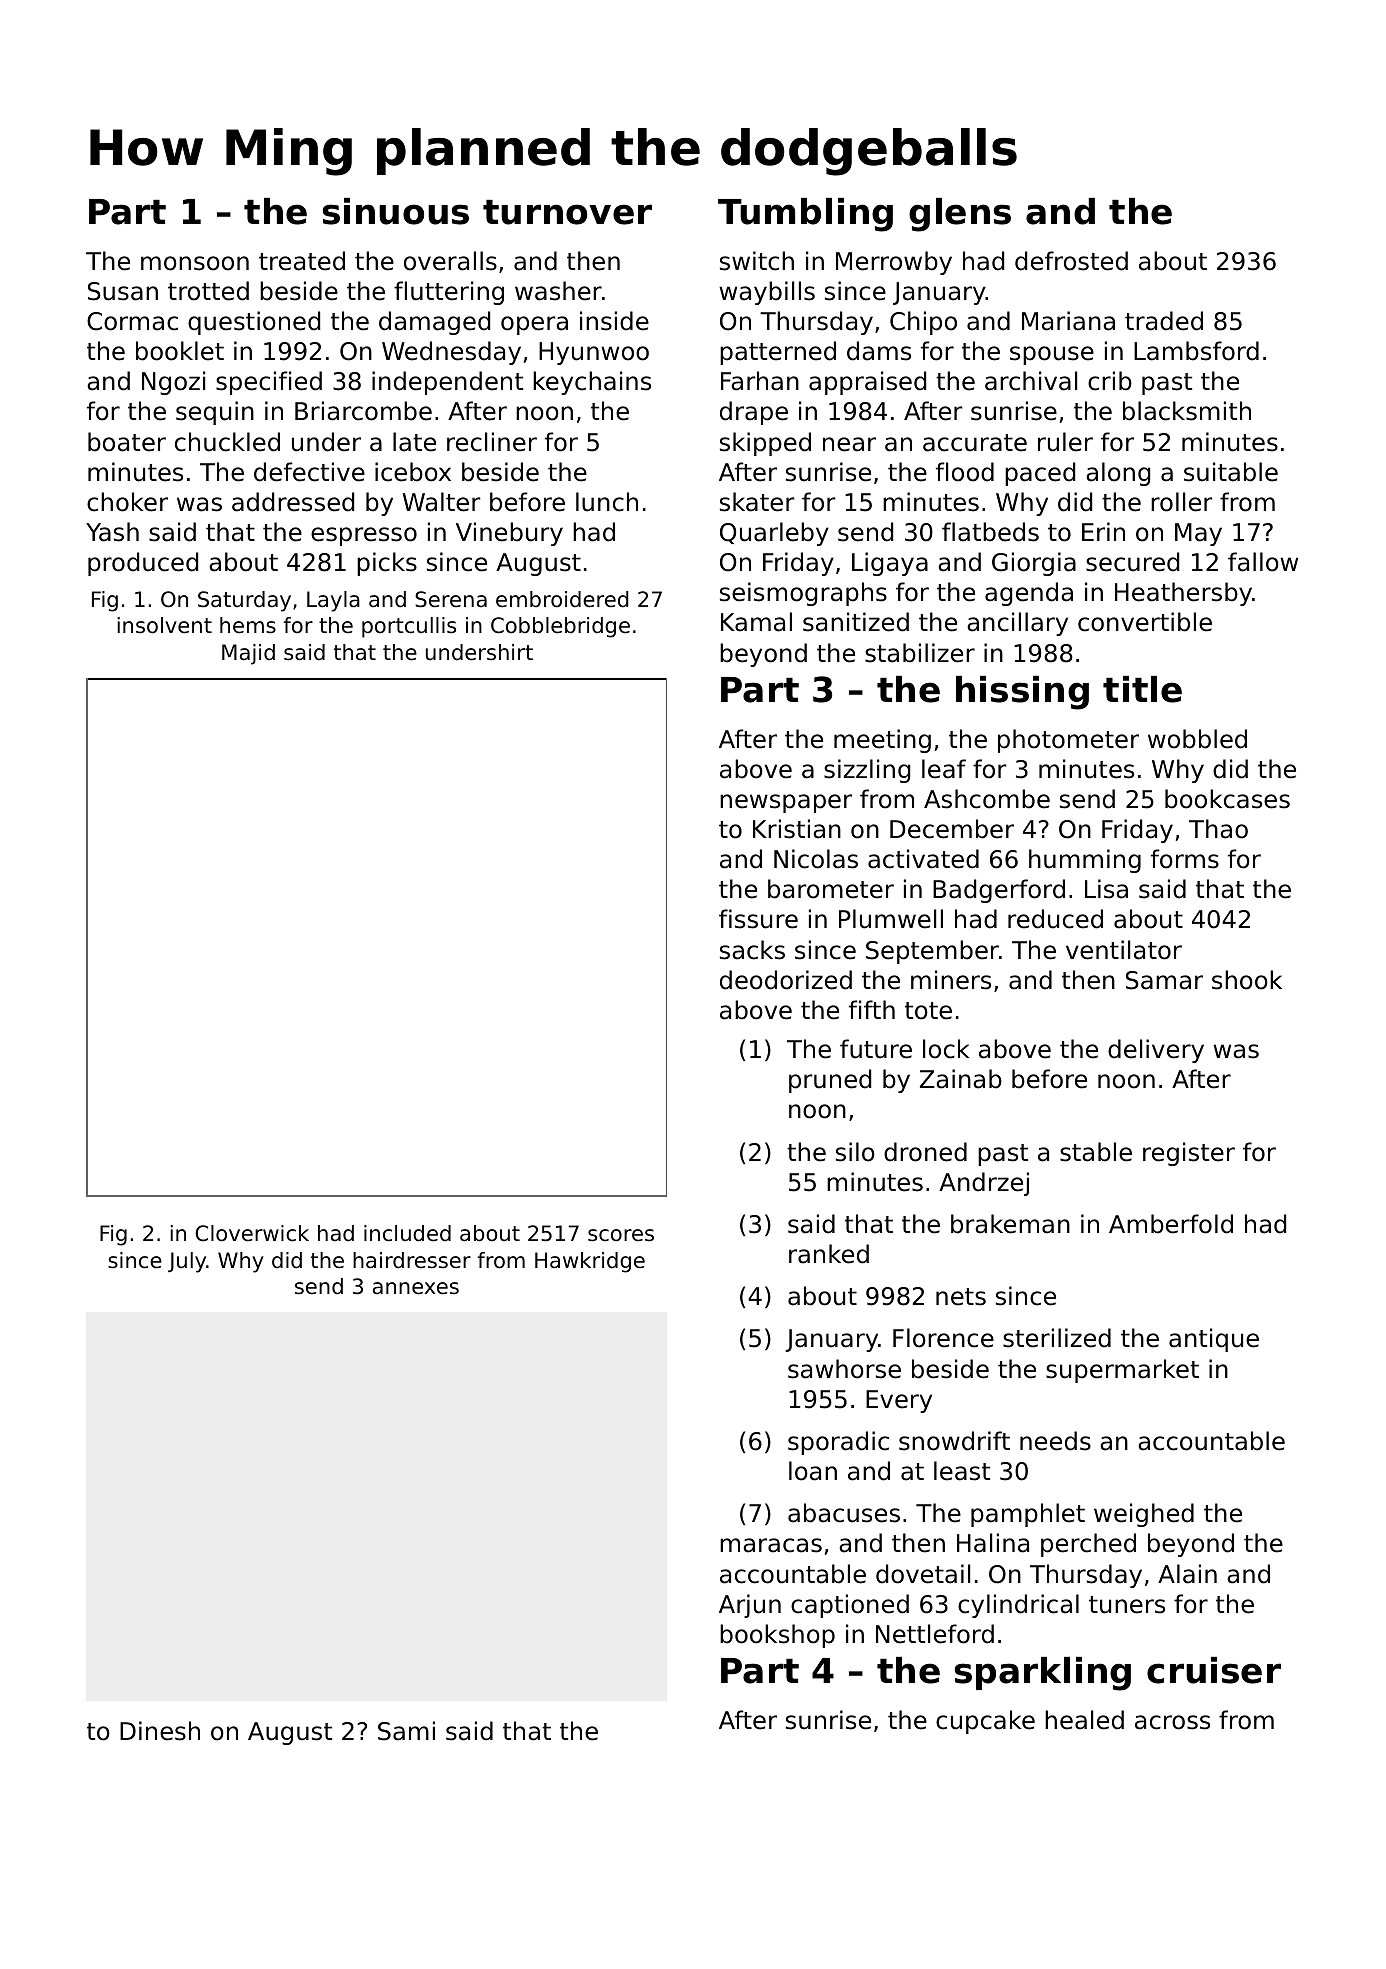 The image size is (1386, 1969). What do you see at coordinates (777, 1636) in the document?
I see `bookshop` at bounding box center [777, 1636].
